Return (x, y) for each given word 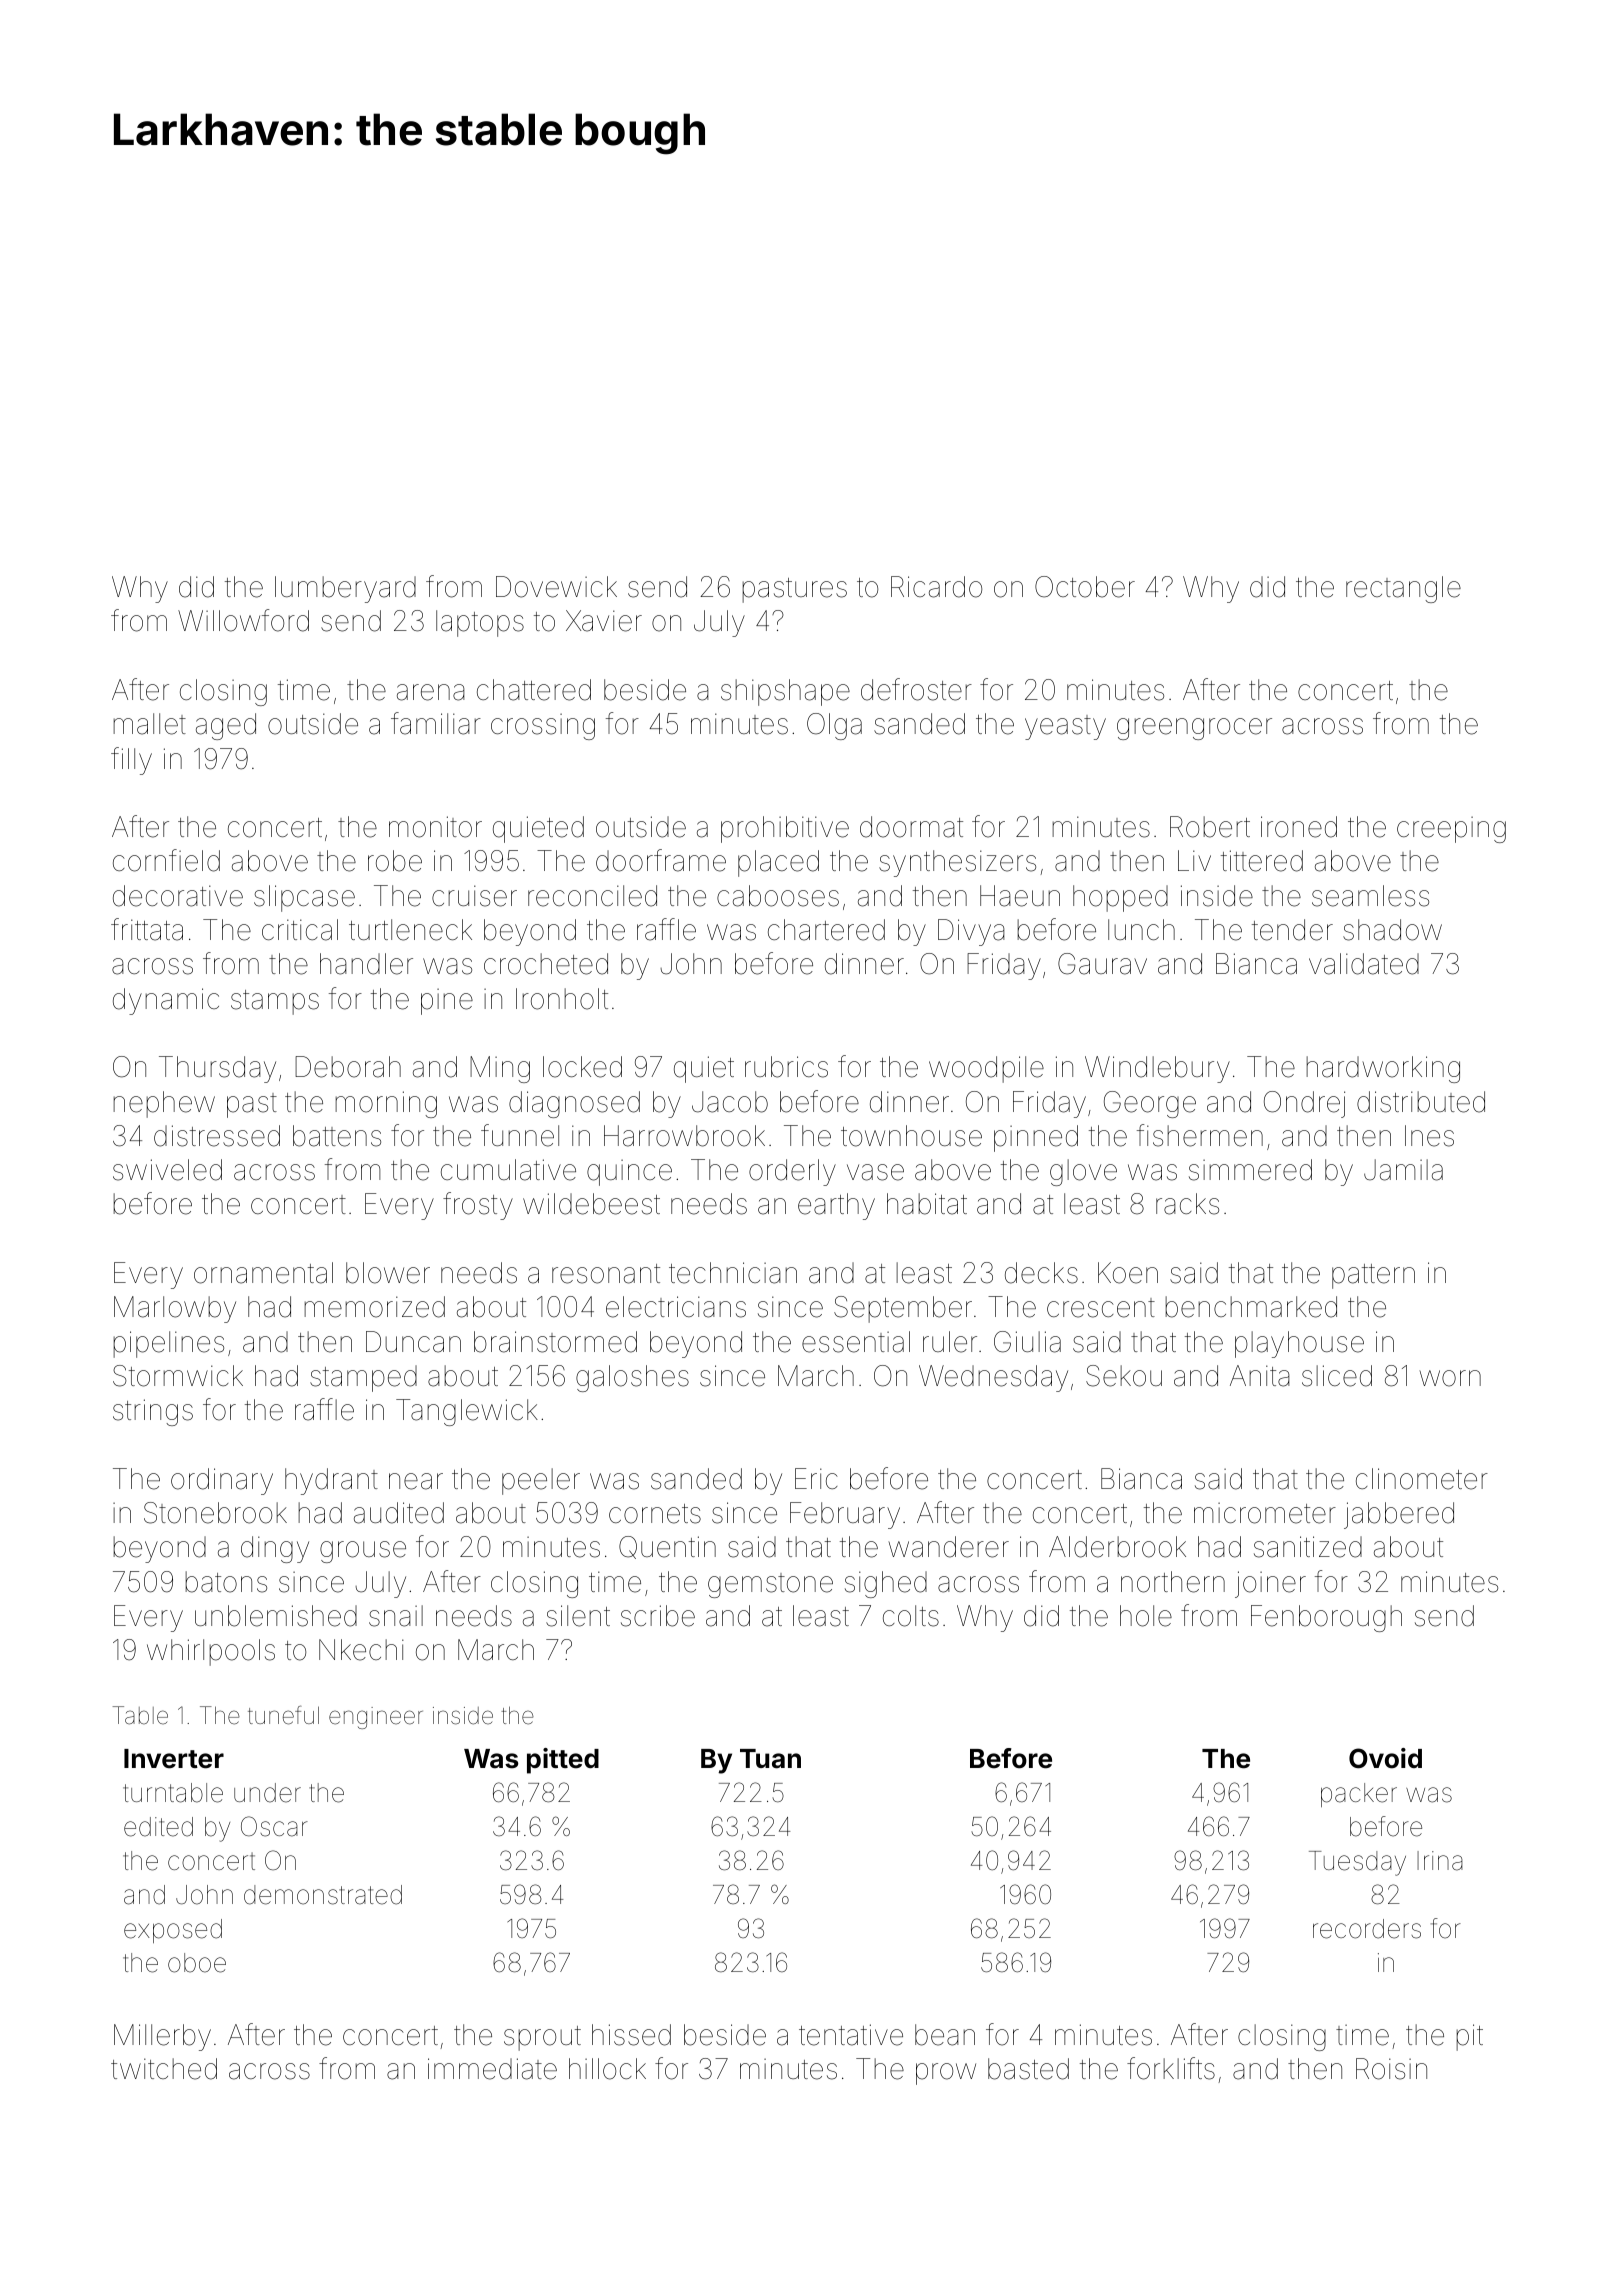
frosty (478, 1206)
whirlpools (211, 1652)
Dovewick (556, 587)
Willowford (243, 620)
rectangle (1403, 589)
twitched (164, 2069)
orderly (792, 1172)
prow (946, 2074)
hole (1146, 1616)
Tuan (770, 1759)
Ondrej (1304, 1104)
